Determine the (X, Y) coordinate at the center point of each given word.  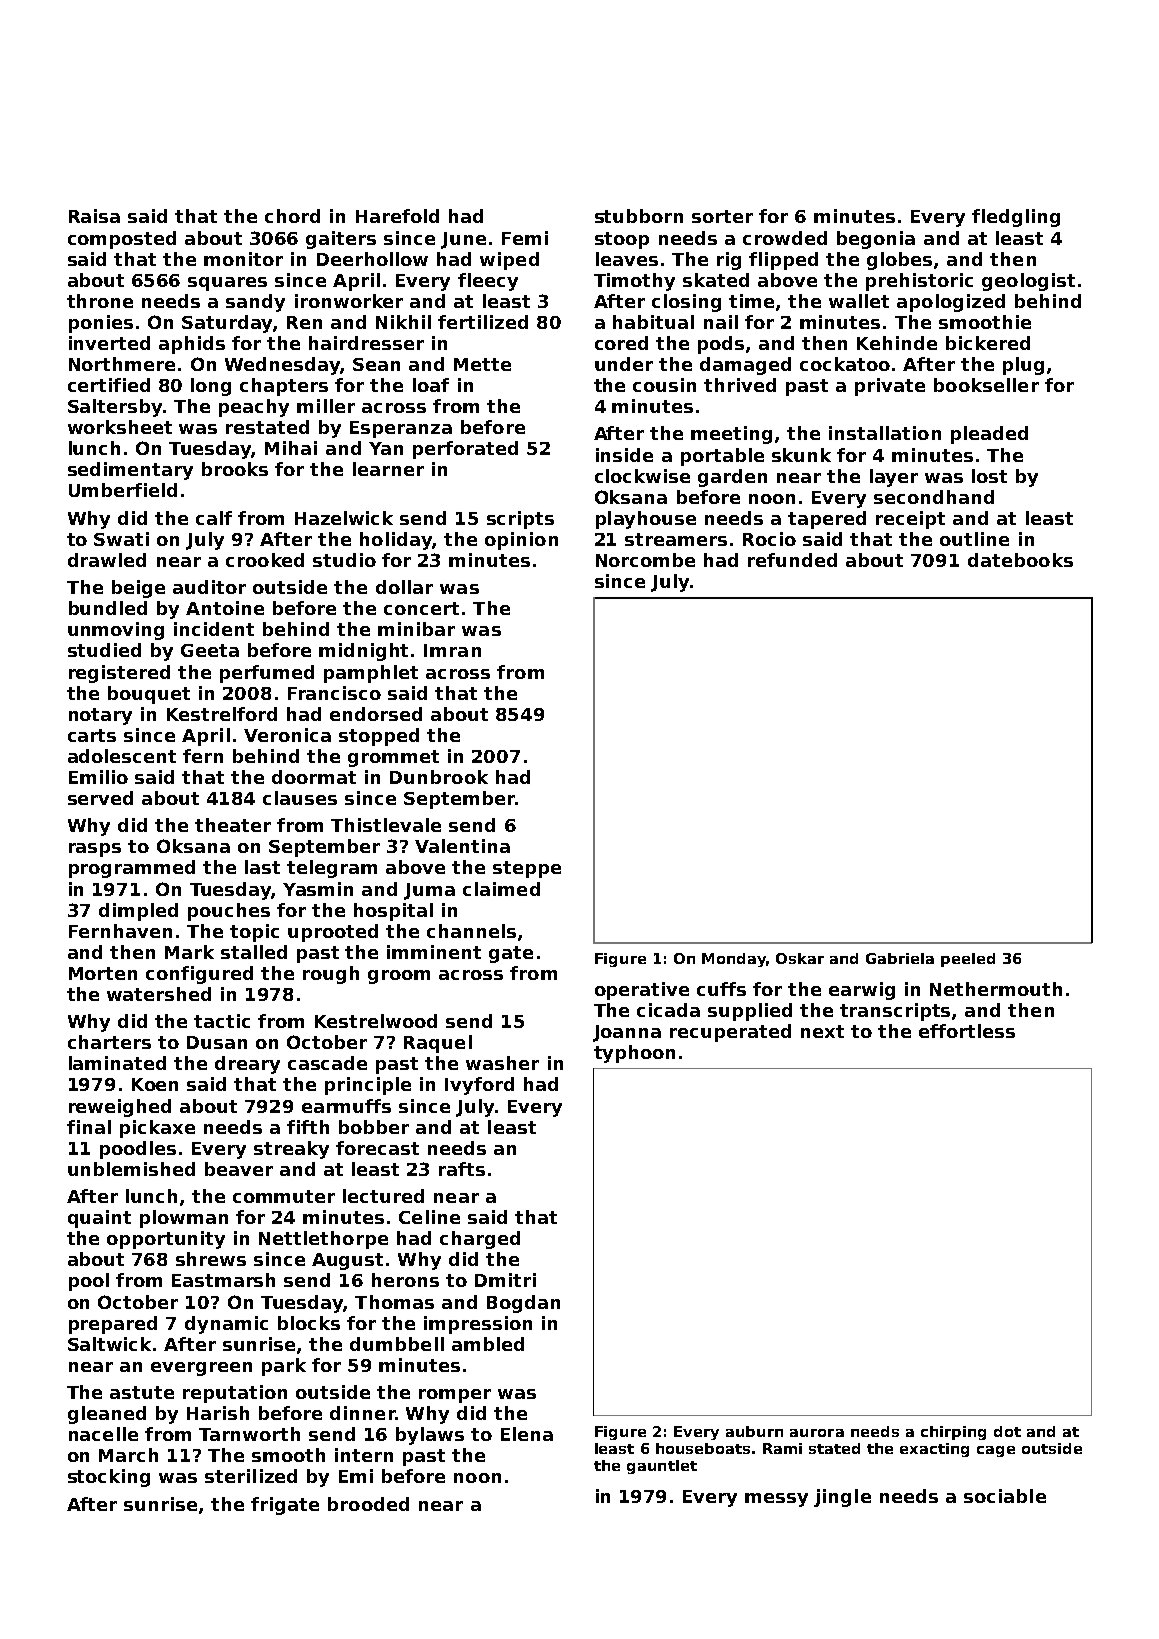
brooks (235, 469)
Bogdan (523, 1304)
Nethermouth (996, 989)
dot (1007, 1431)
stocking (109, 1478)
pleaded (989, 435)
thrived (740, 385)
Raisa (94, 216)
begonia (876, 240)
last (262, 867)
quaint (99, 1219)
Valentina (462, 846)
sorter (722, 216)
